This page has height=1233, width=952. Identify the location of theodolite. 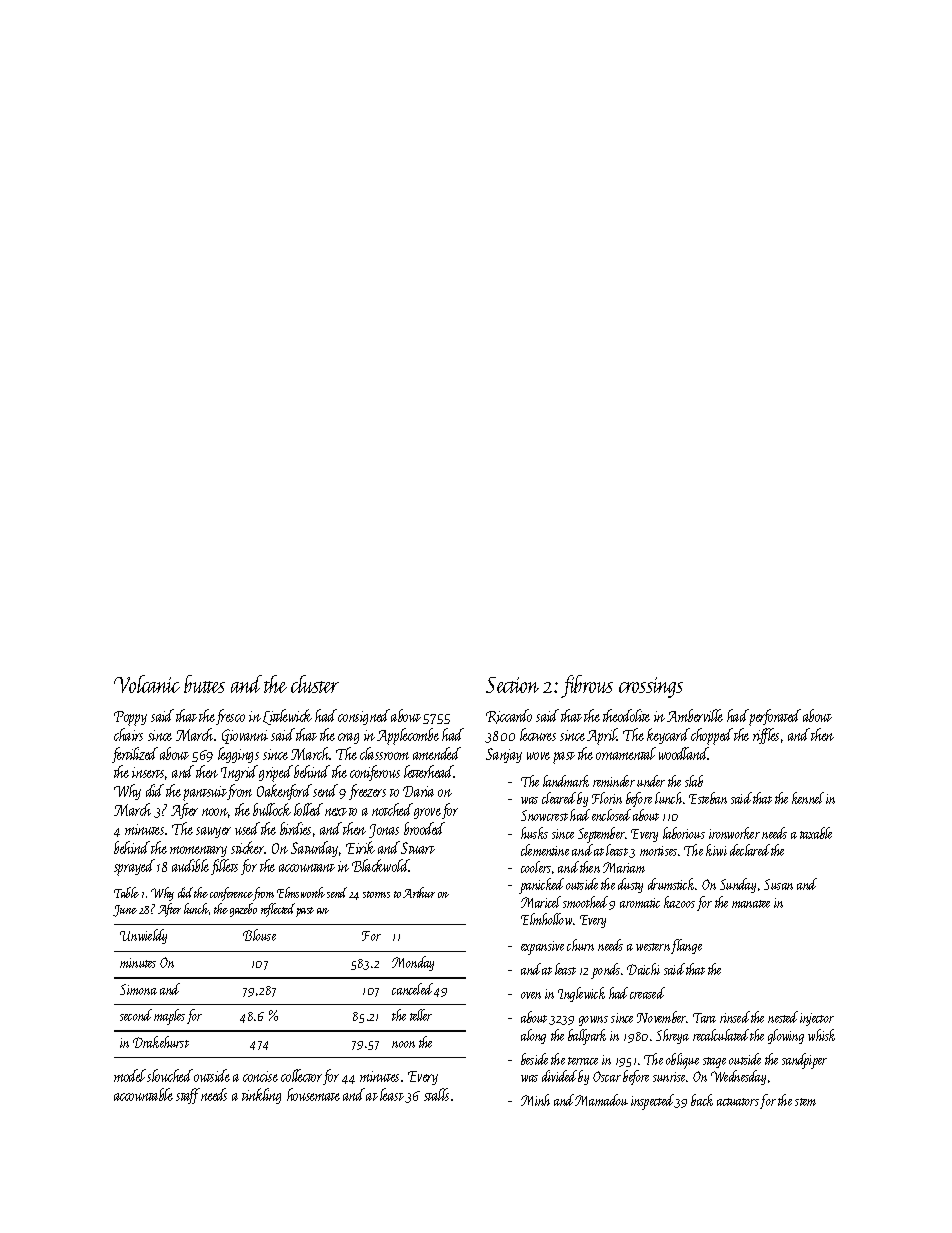
(626, 715).
